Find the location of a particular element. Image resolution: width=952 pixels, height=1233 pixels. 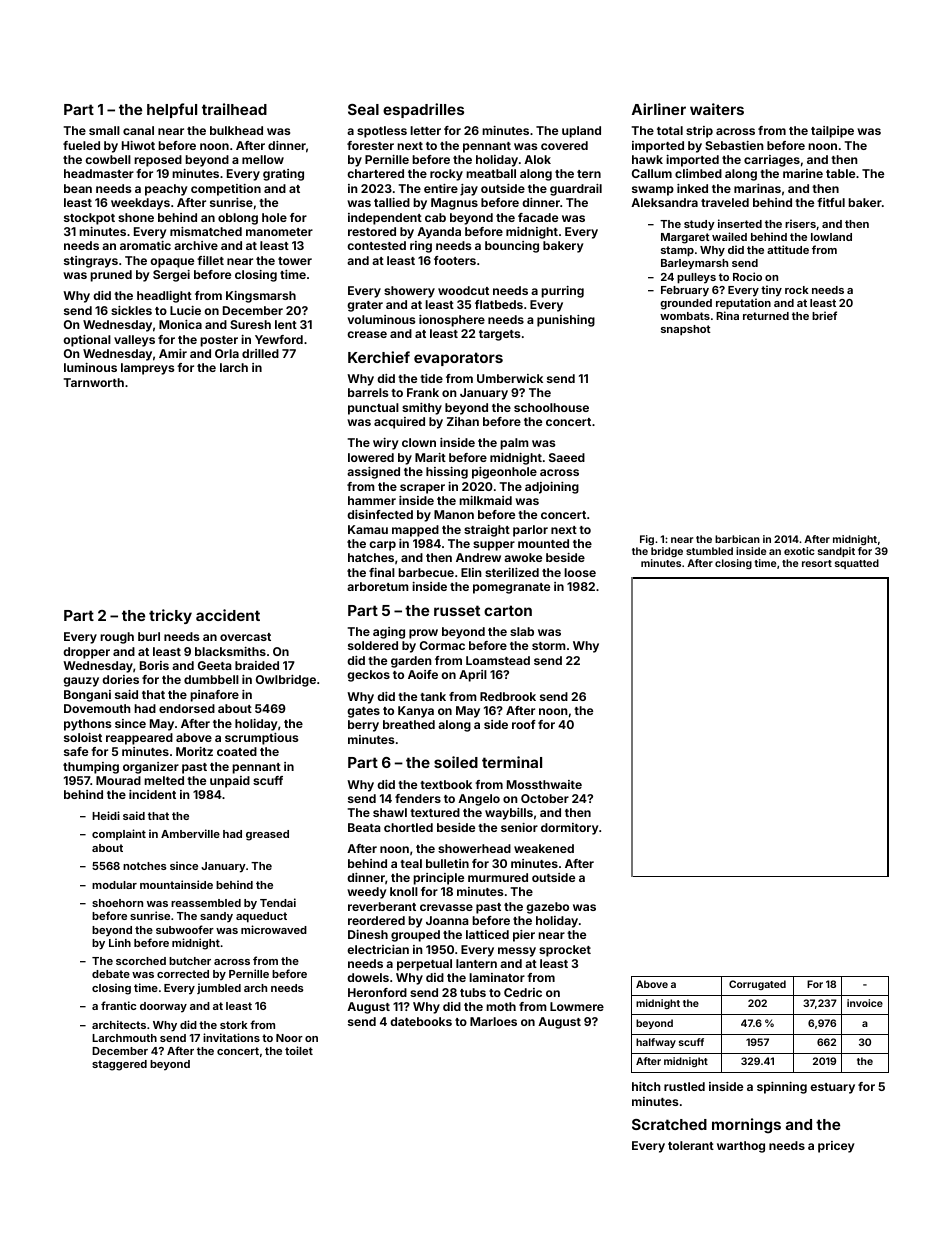

fueled is located at coordinates (81, 145).
